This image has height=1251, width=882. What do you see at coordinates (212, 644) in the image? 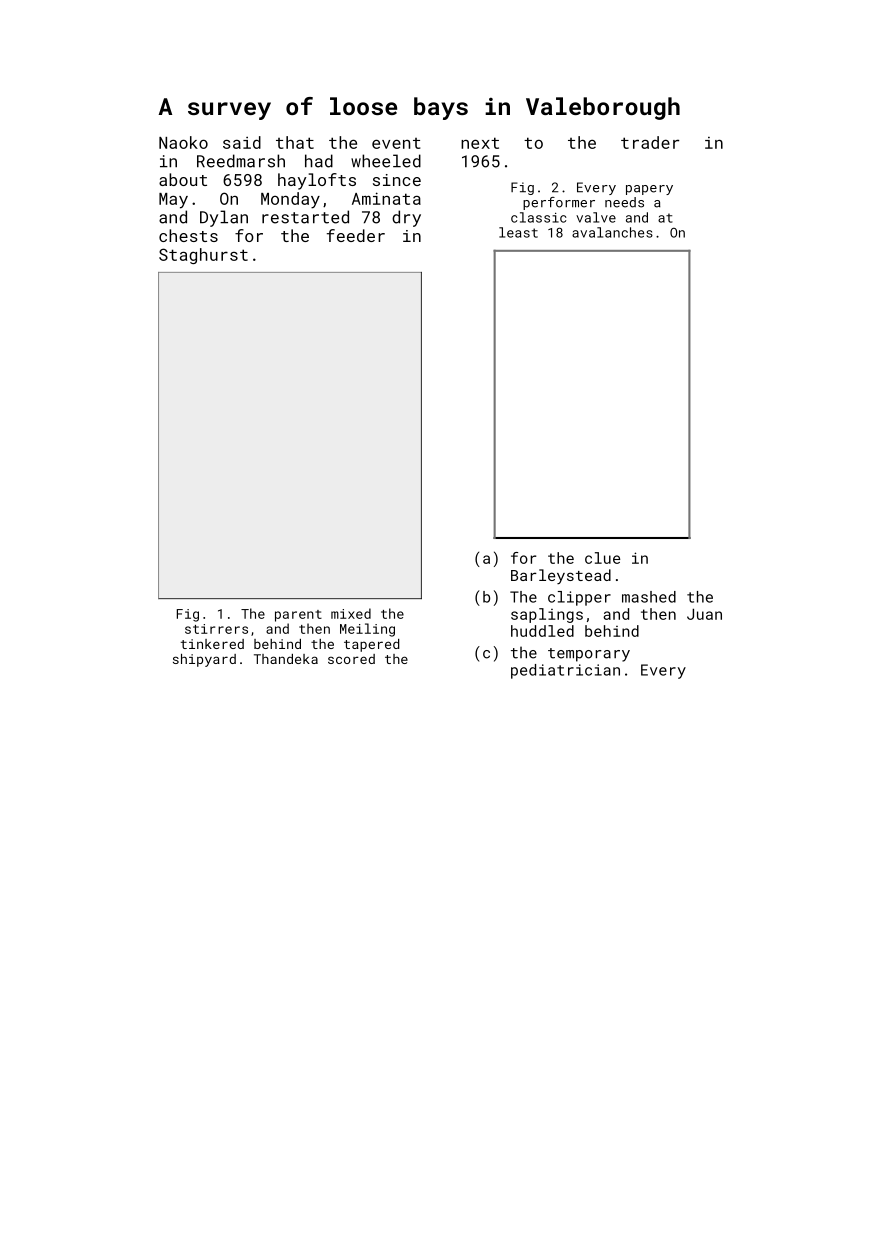
I see `tinkered` at bounding box center [212, 644].
